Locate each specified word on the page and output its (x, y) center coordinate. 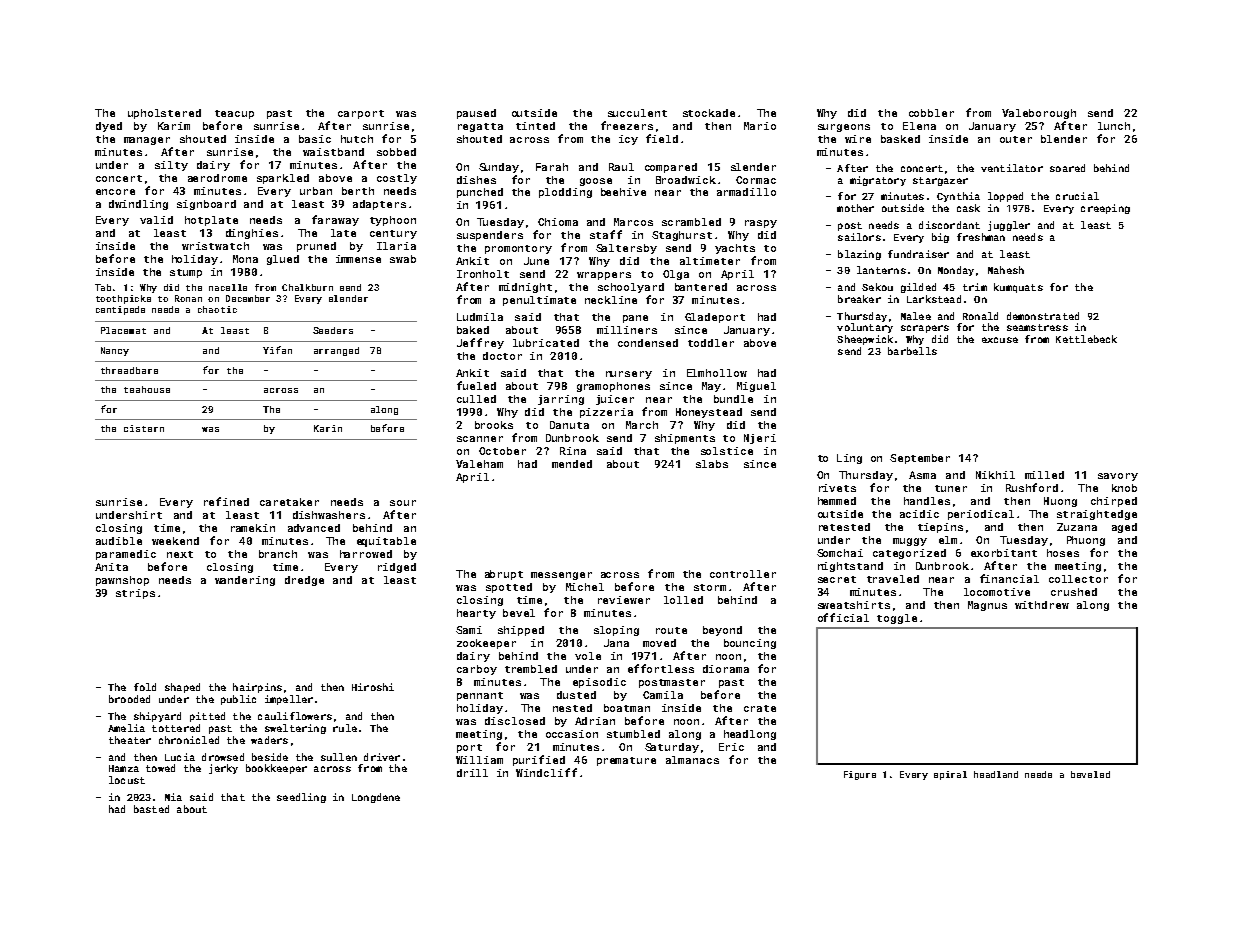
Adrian (595, 721)
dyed (109, 127)
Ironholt (483, 274)
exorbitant (1004, 553)
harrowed (366, 554)
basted (151, 809)
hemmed (837, 501)
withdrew (1042, 605)
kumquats (1018, 288)
